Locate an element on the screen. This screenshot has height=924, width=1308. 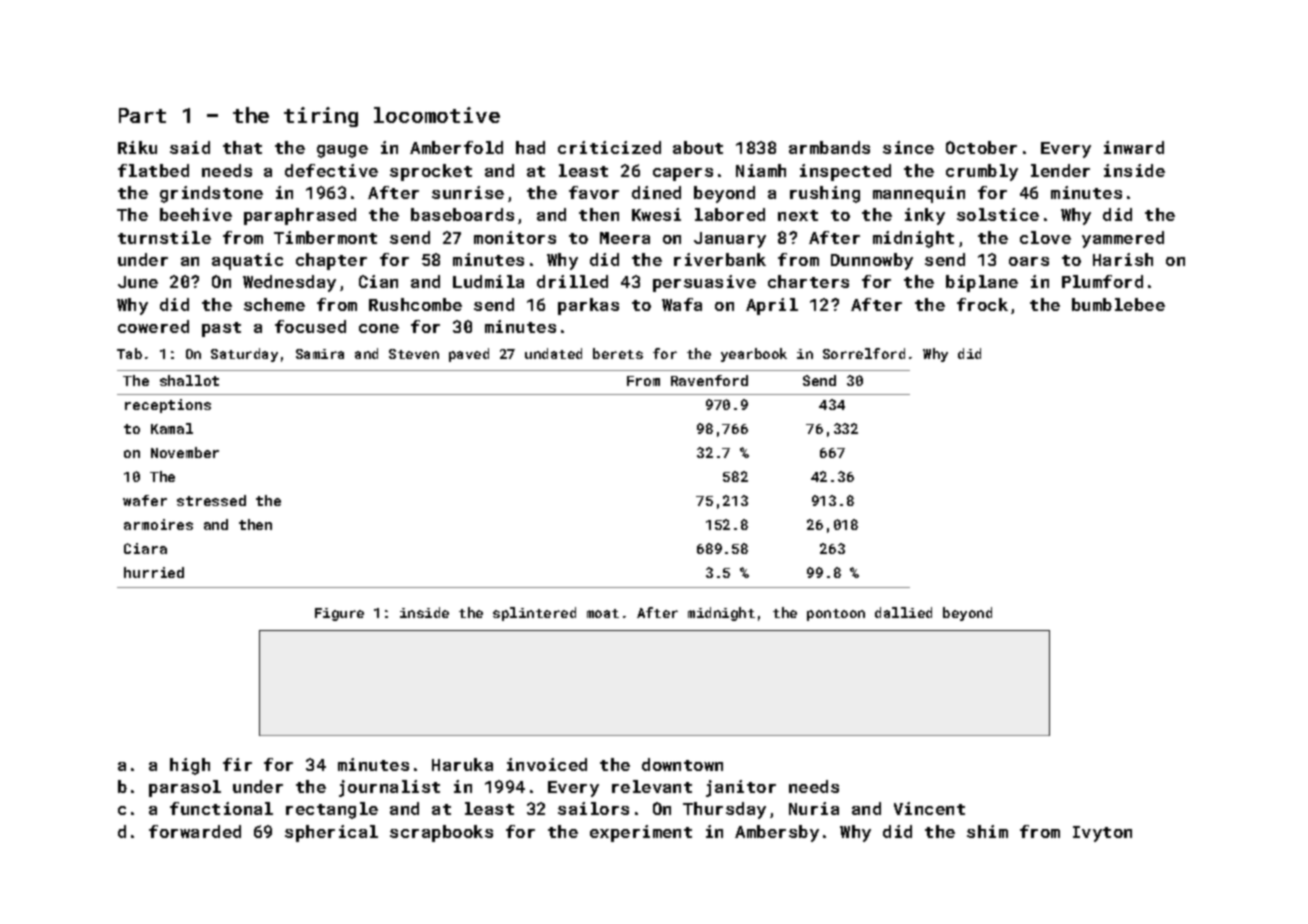
hurried is located at coordinates (154, 572).
